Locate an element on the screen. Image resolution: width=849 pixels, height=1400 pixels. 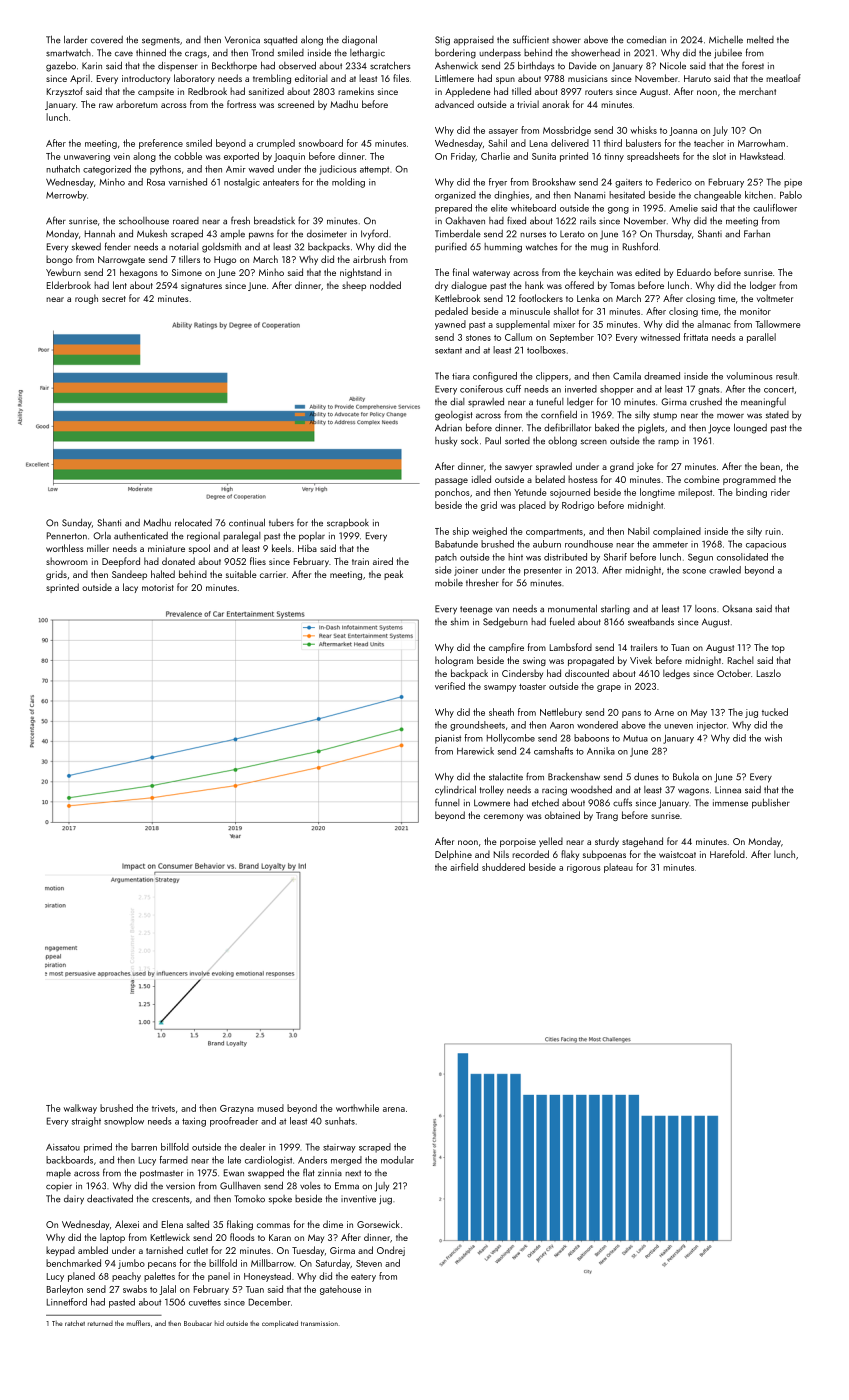
modular is located at coordinates (397, 1160).
